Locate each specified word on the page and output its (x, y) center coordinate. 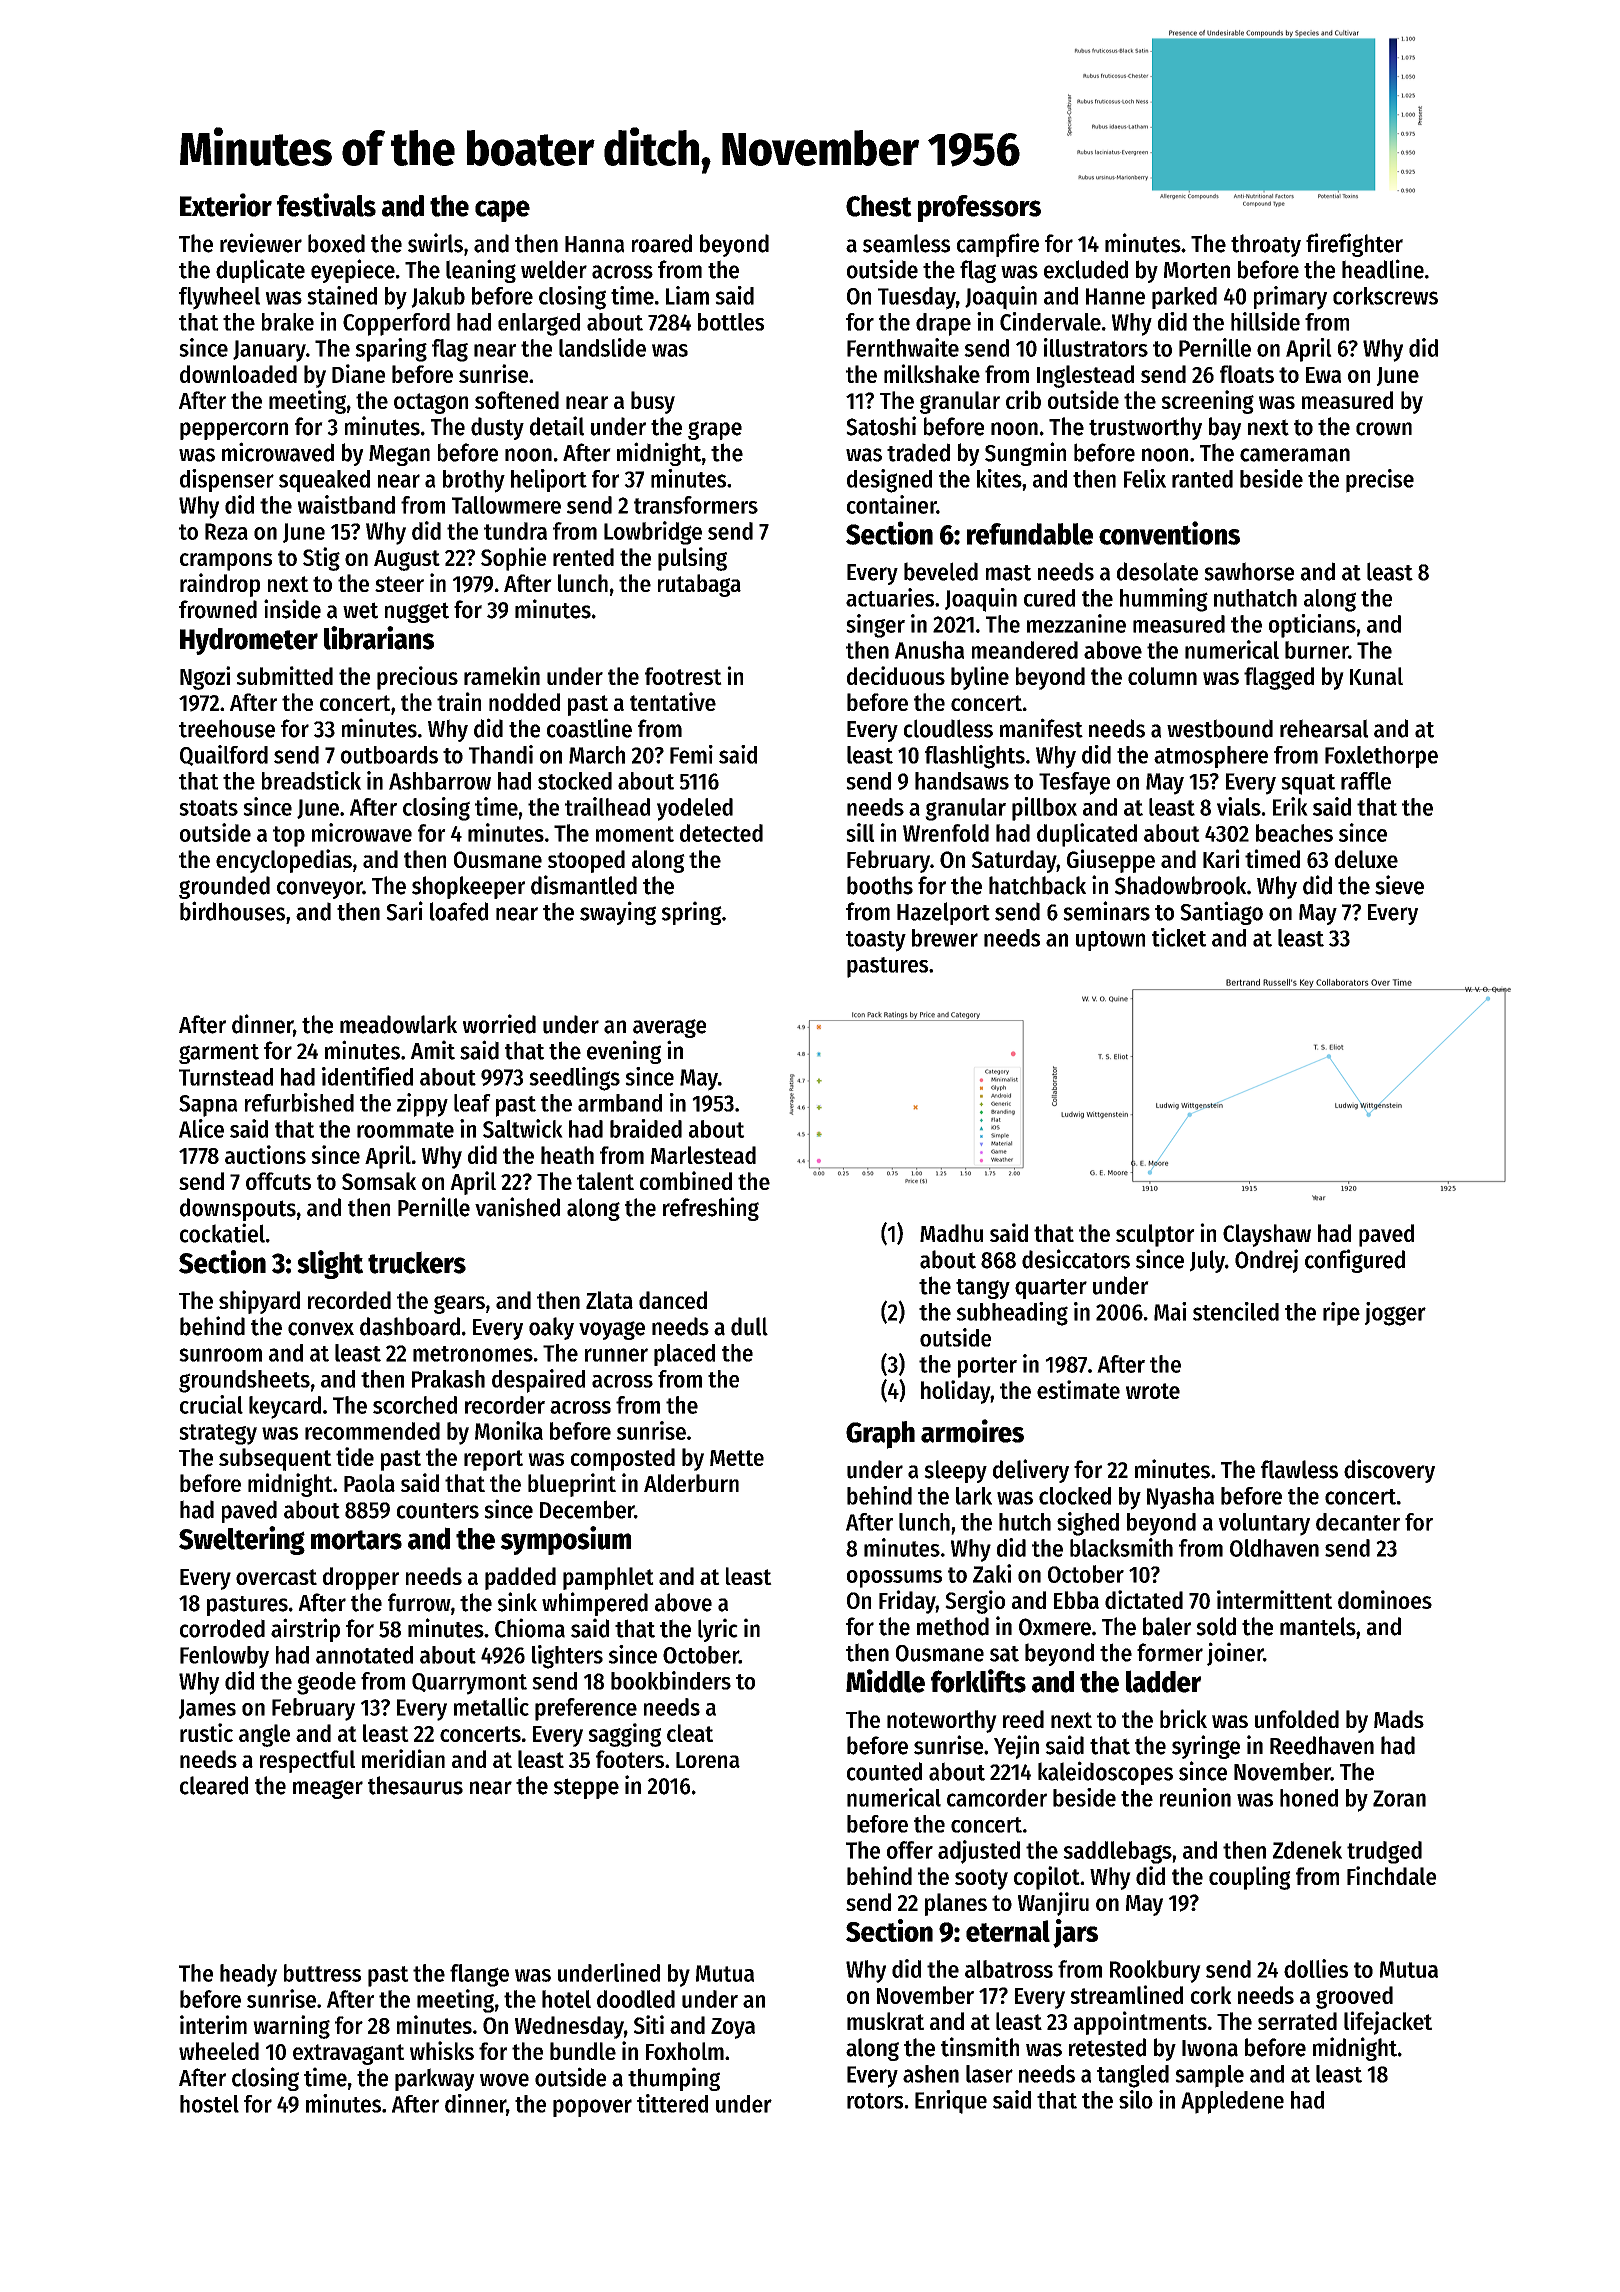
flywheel (219, 298)
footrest (683, 676)
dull (749, 1326)
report (493, 1460)
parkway (435, 2079)
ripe (1341, 1314)
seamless (906, 243)
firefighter (1354, 245)
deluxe (1366, 859)
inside (292, 609)
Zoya (733, 2028)
